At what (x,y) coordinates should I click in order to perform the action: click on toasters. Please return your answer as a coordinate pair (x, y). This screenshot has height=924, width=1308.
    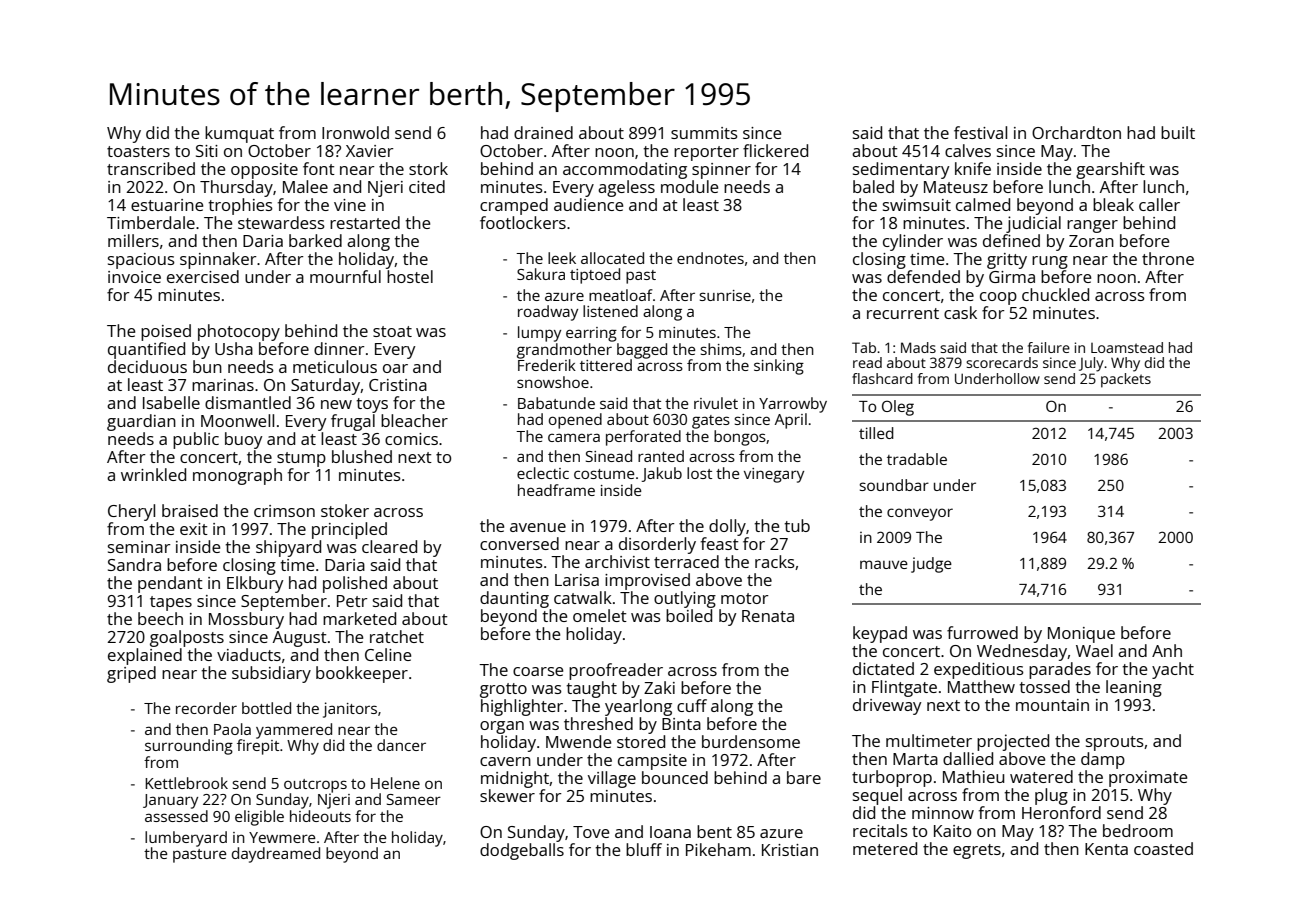
    Looking at the image, I should click on (138, 151).
